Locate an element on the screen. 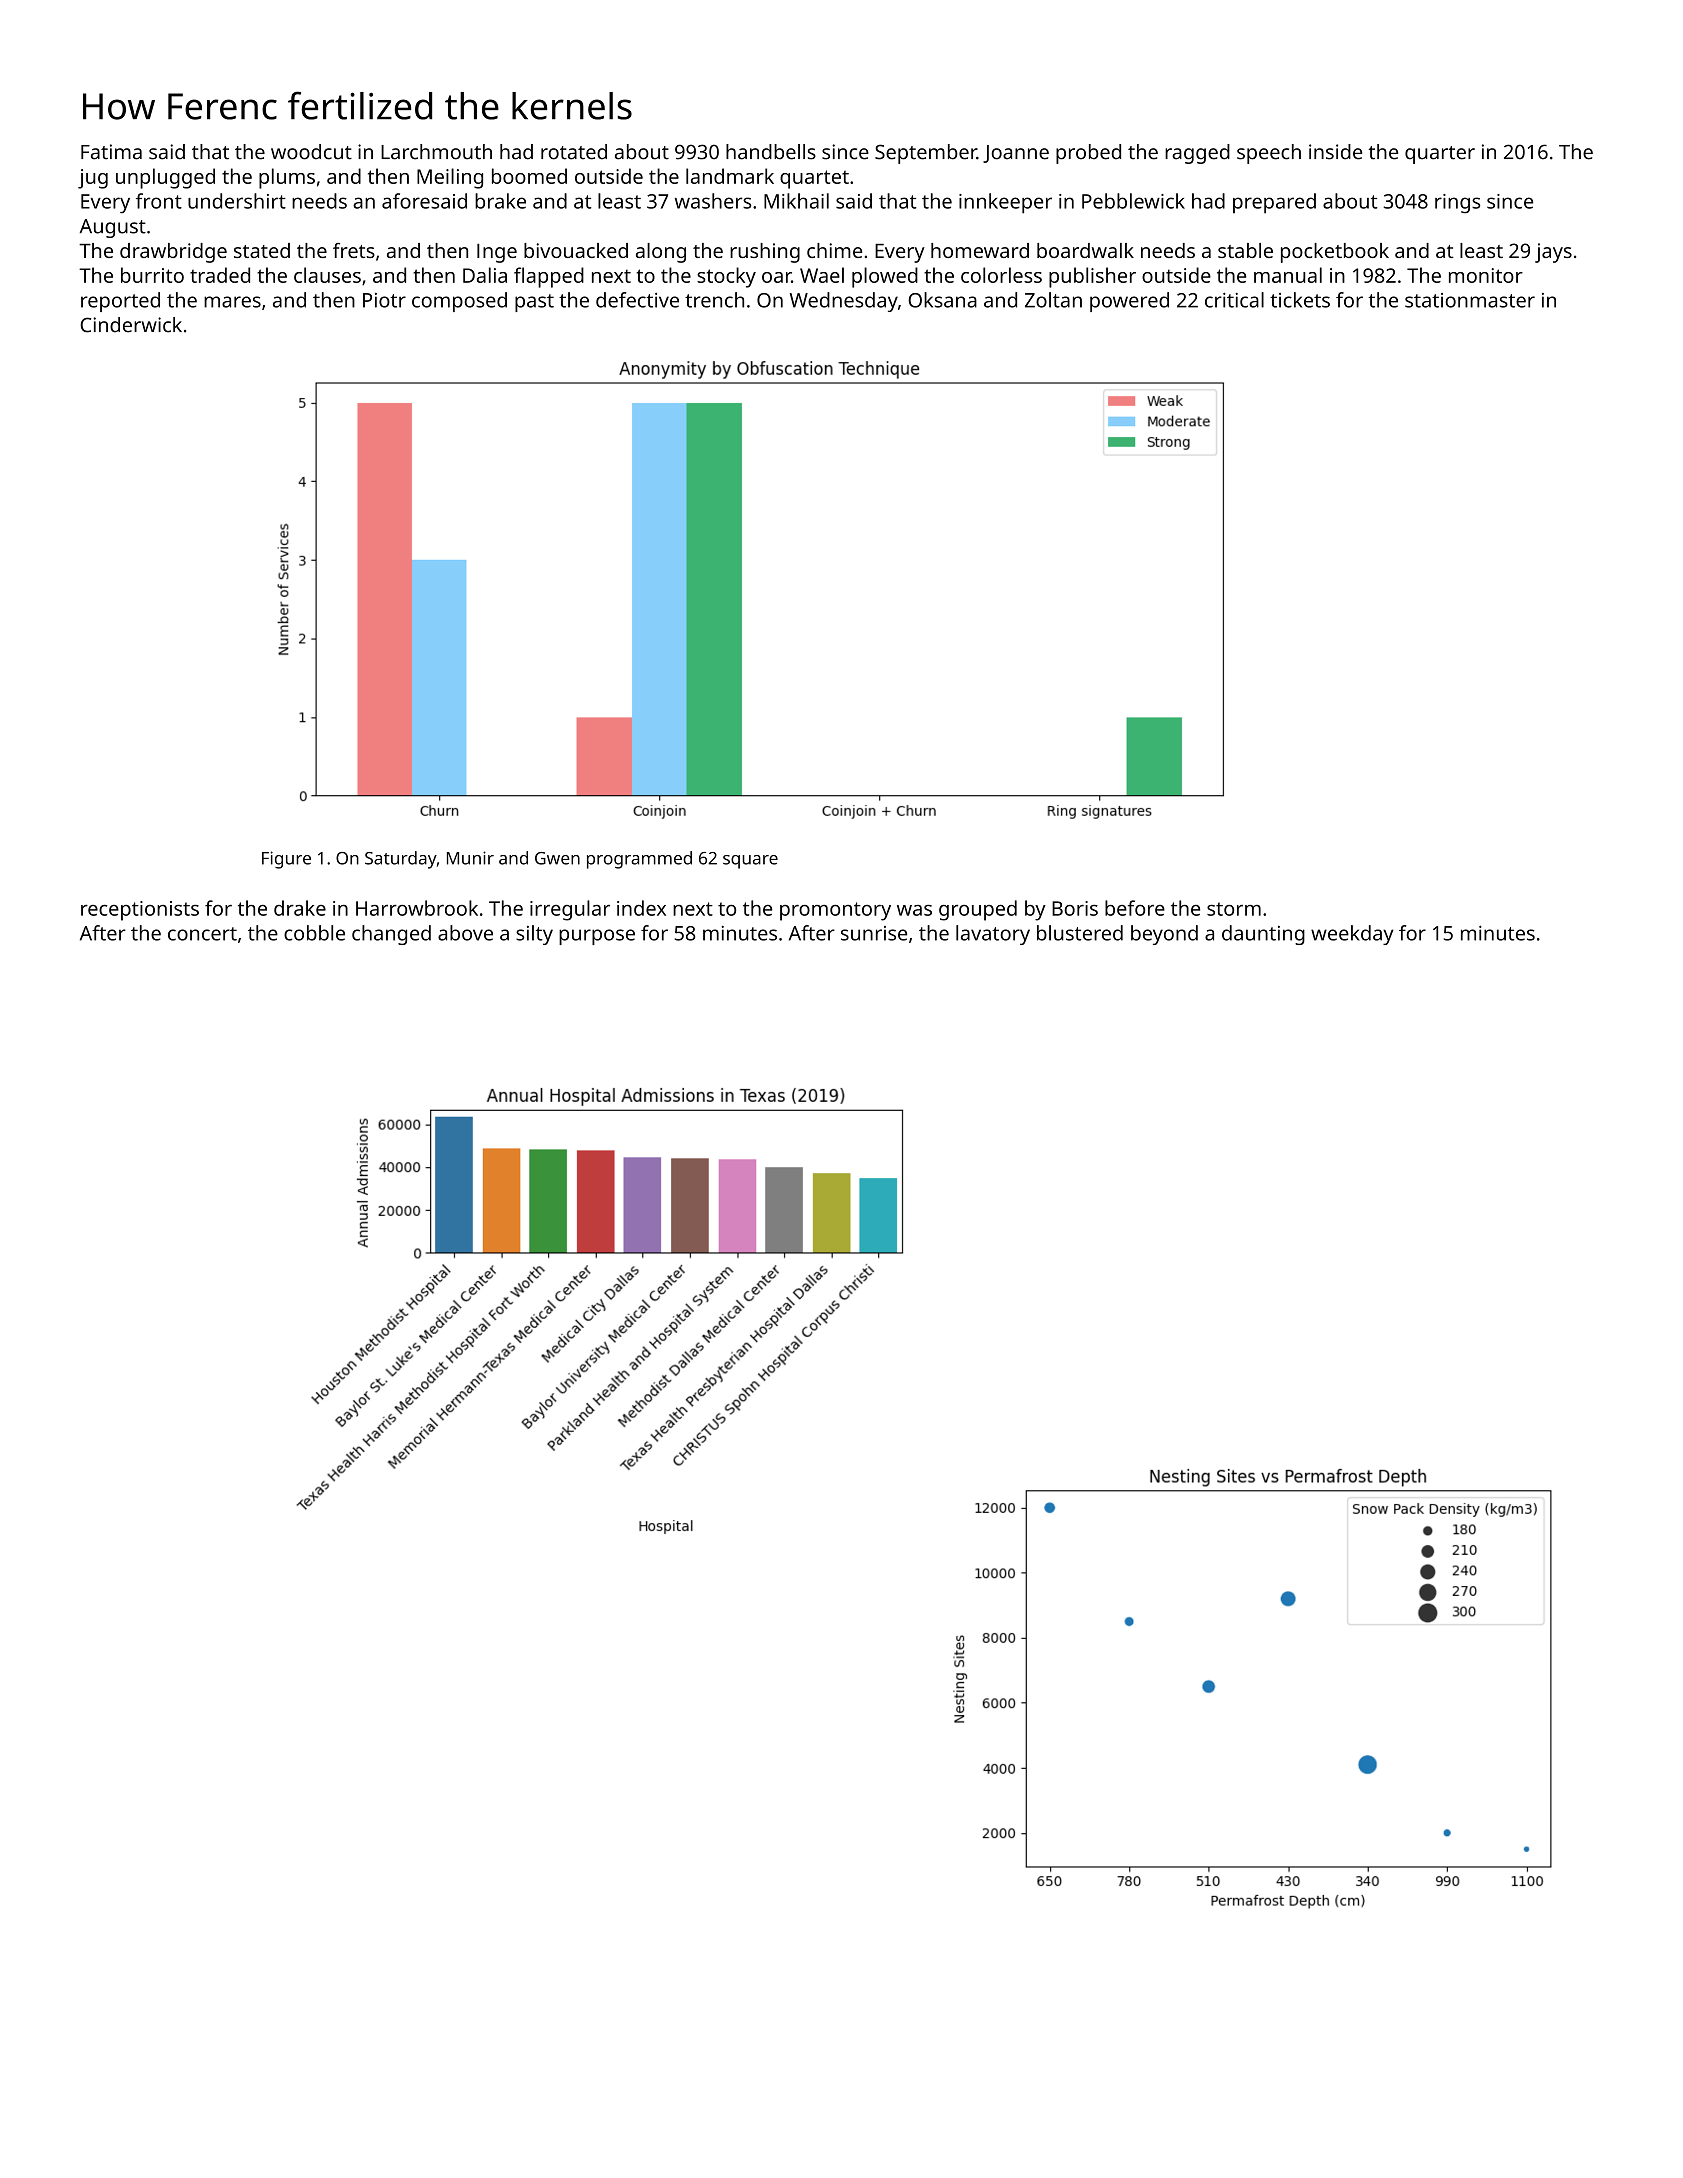  inside is located at coordinates (1335, 152).
